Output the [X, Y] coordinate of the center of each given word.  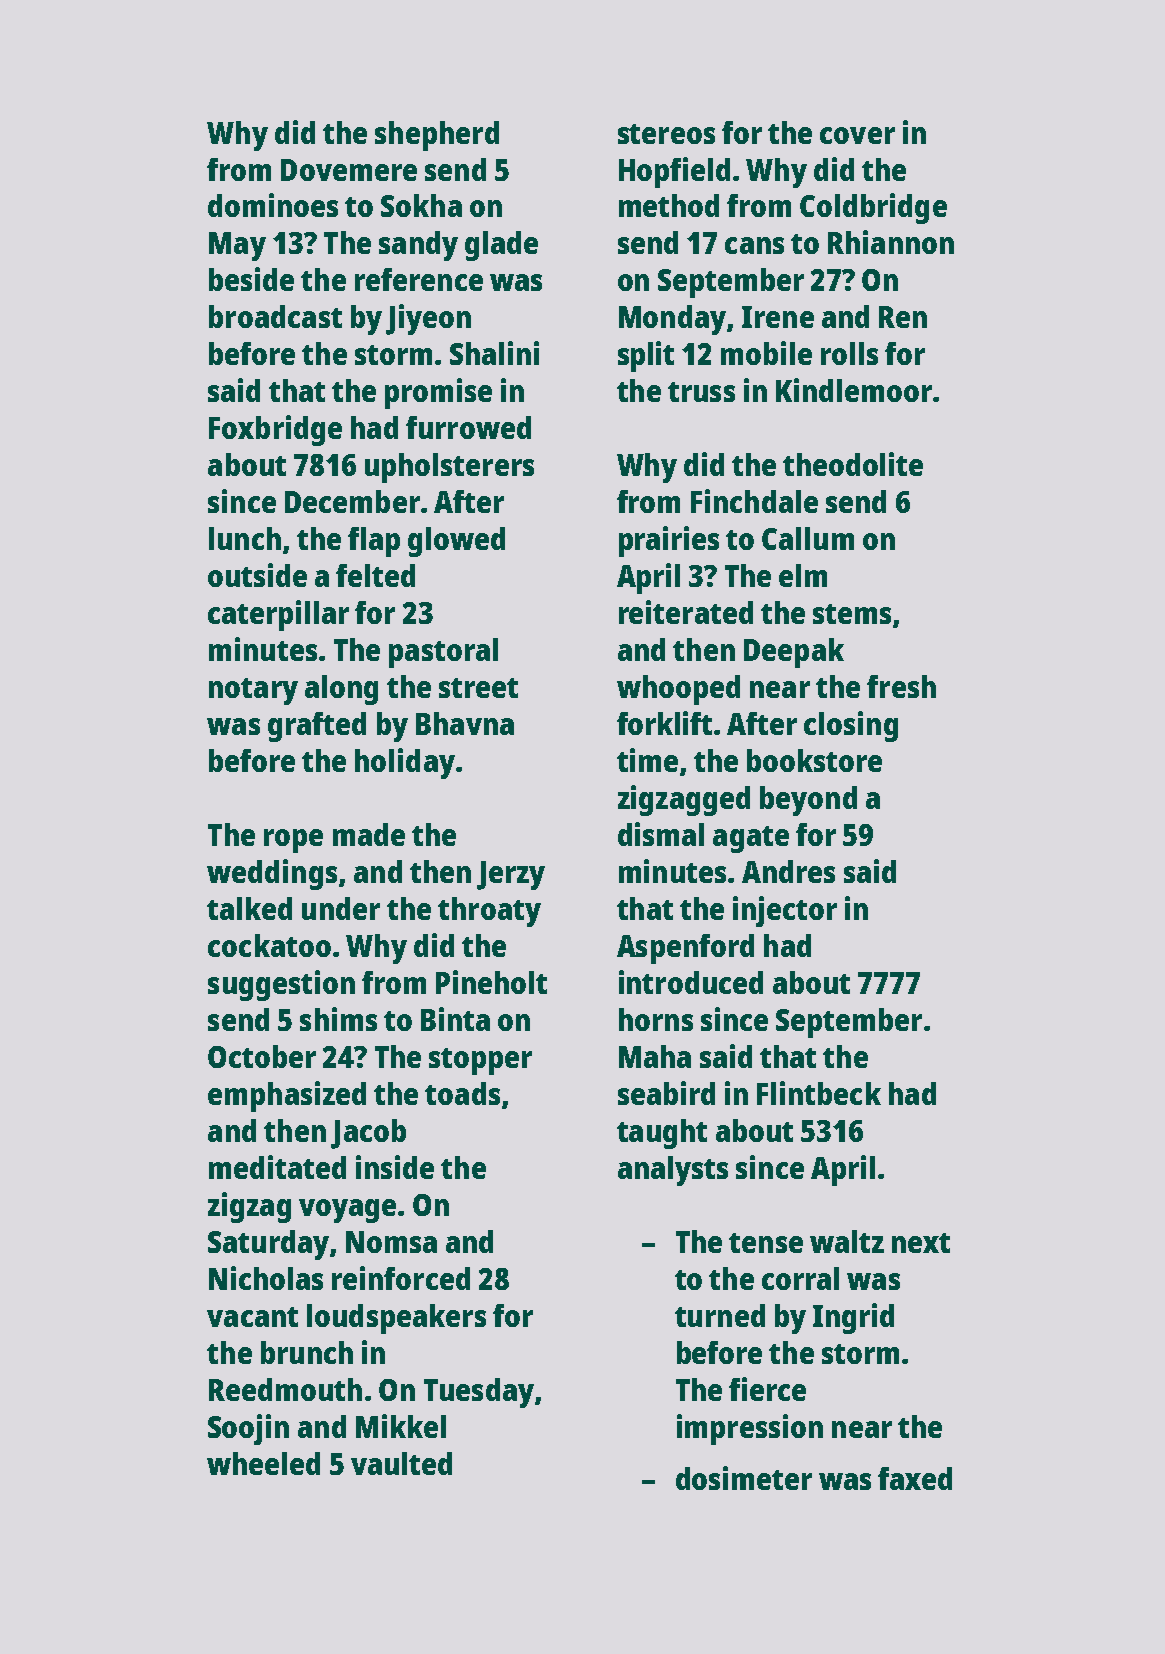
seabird [666, 1093]
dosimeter [744, 1478]
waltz [847, 1241]
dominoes [273, 205]
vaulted [401, 1463]
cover [857, 135]
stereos [666, 134]
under [341, 908]
